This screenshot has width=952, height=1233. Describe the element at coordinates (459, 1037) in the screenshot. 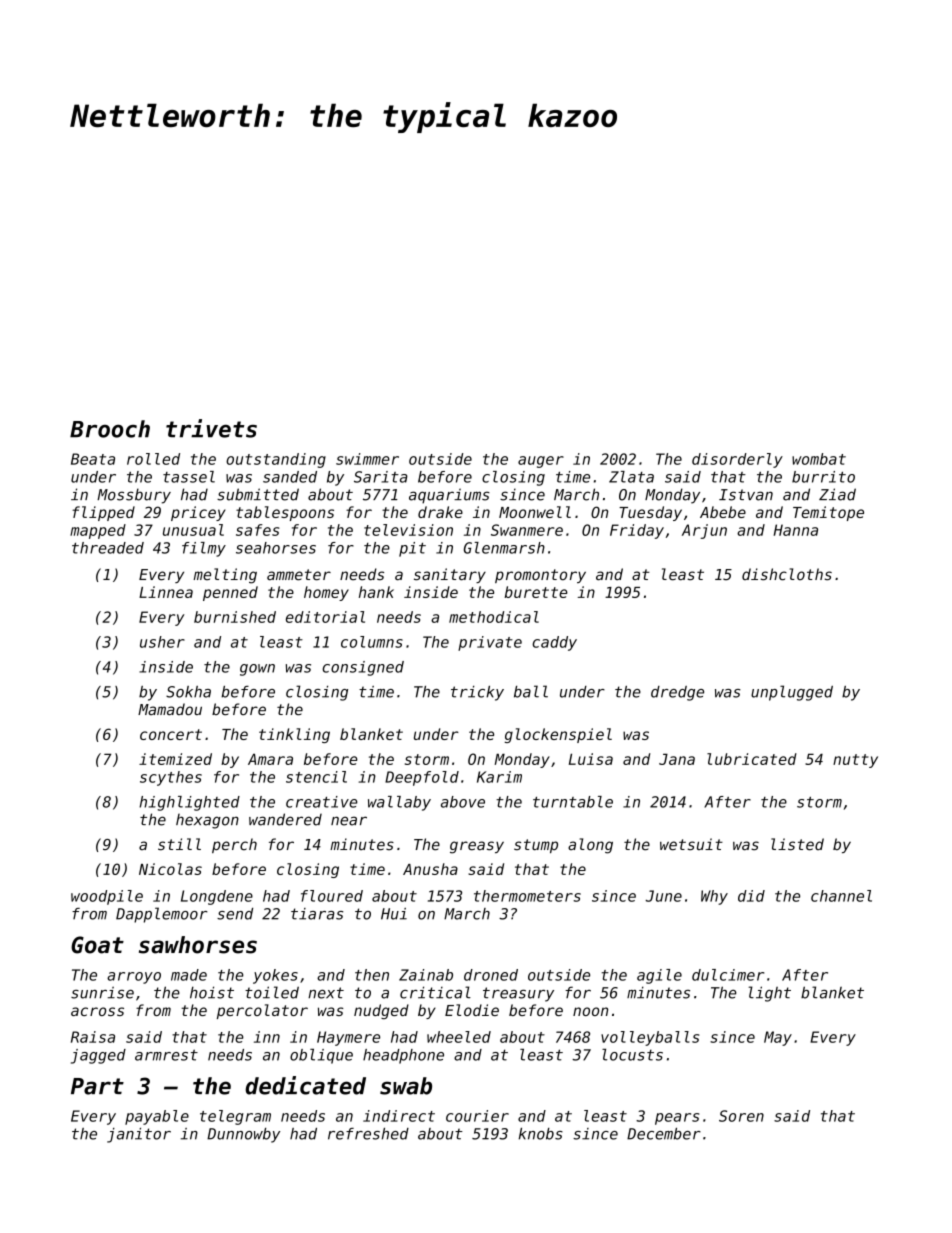

I see `wheeled` at that location.
